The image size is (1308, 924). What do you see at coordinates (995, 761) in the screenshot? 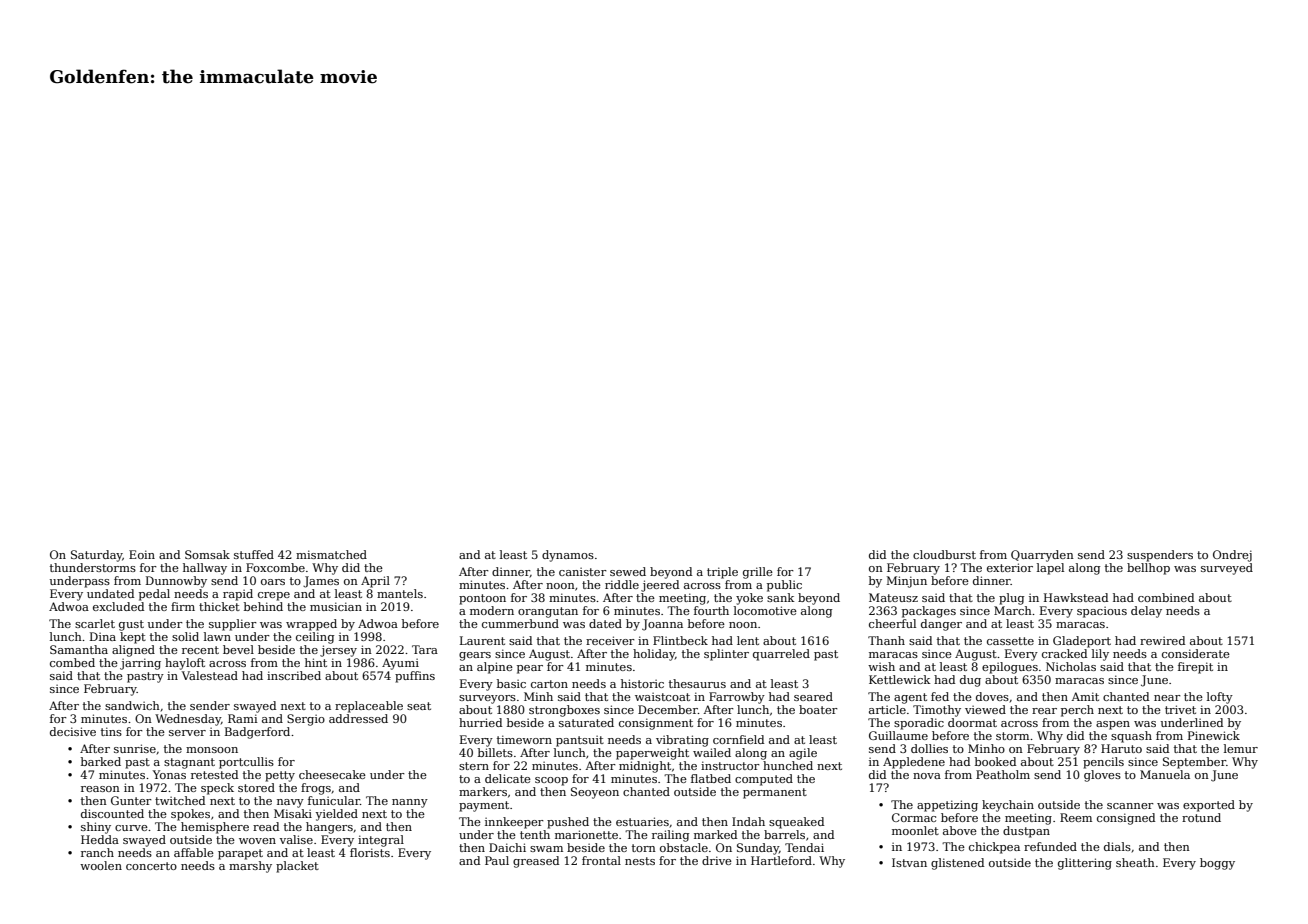
I see `booked` at bounding box center [995, 761].
